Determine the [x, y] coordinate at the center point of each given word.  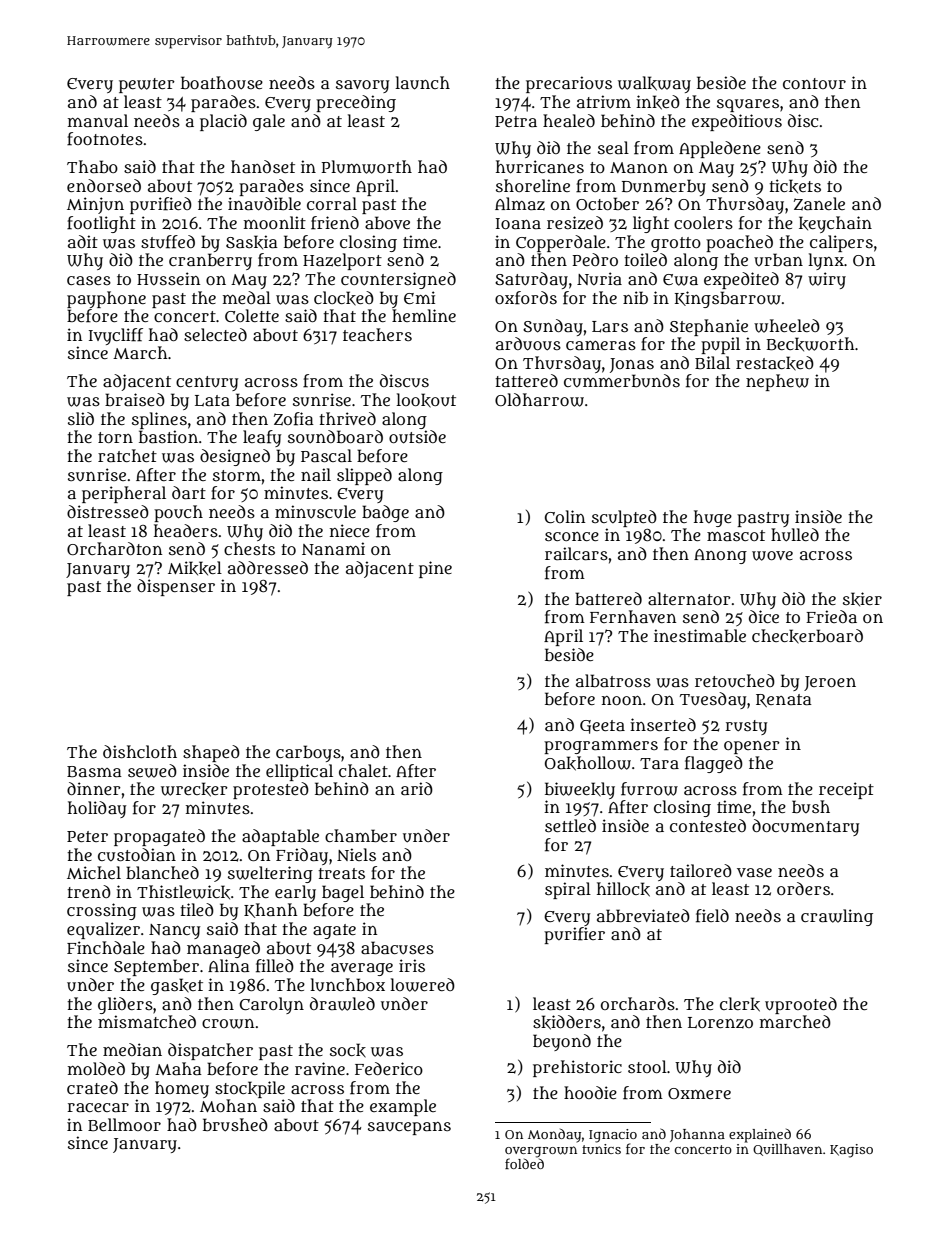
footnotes [105, 139]
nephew [777, 382]
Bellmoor [124, 1124]
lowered [422, 985]
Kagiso [851, 1151]
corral [332, 204]
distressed [108, 511]
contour [814, 84]
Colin [565, 516]
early [295, 893]
